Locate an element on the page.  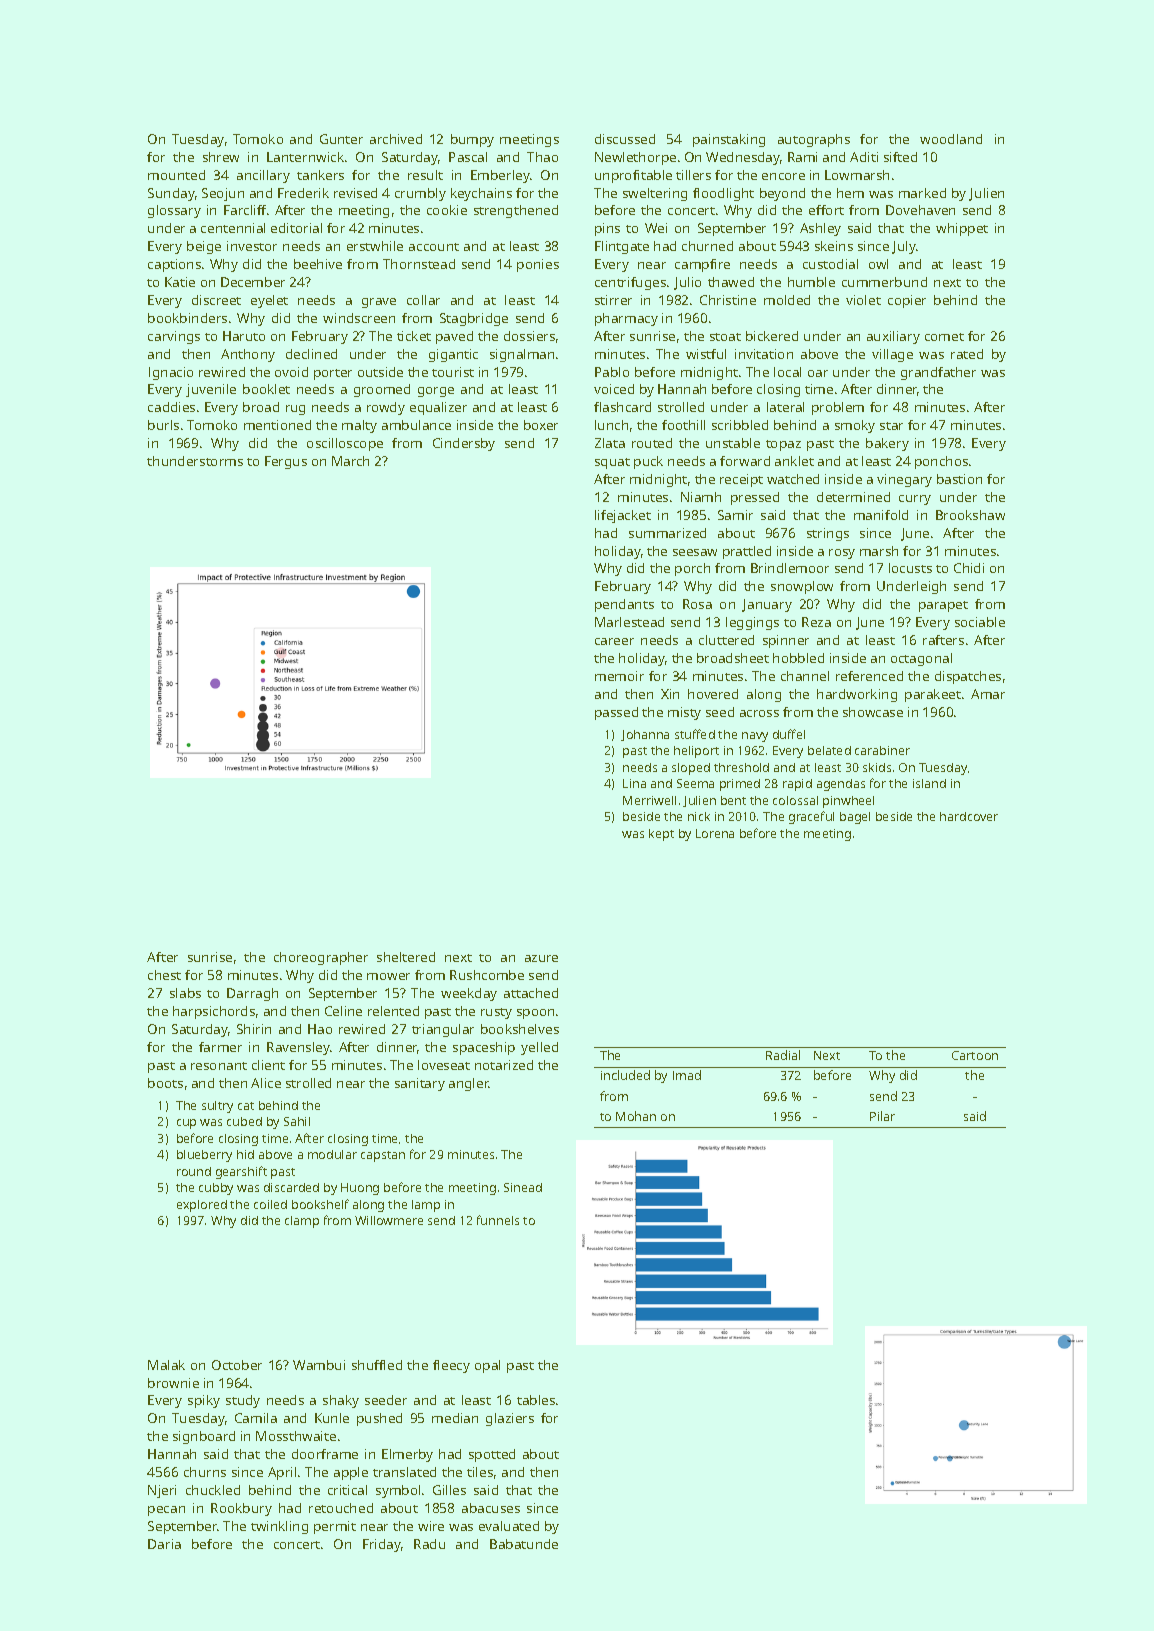
memoir is located at coordinates (619, 676).
